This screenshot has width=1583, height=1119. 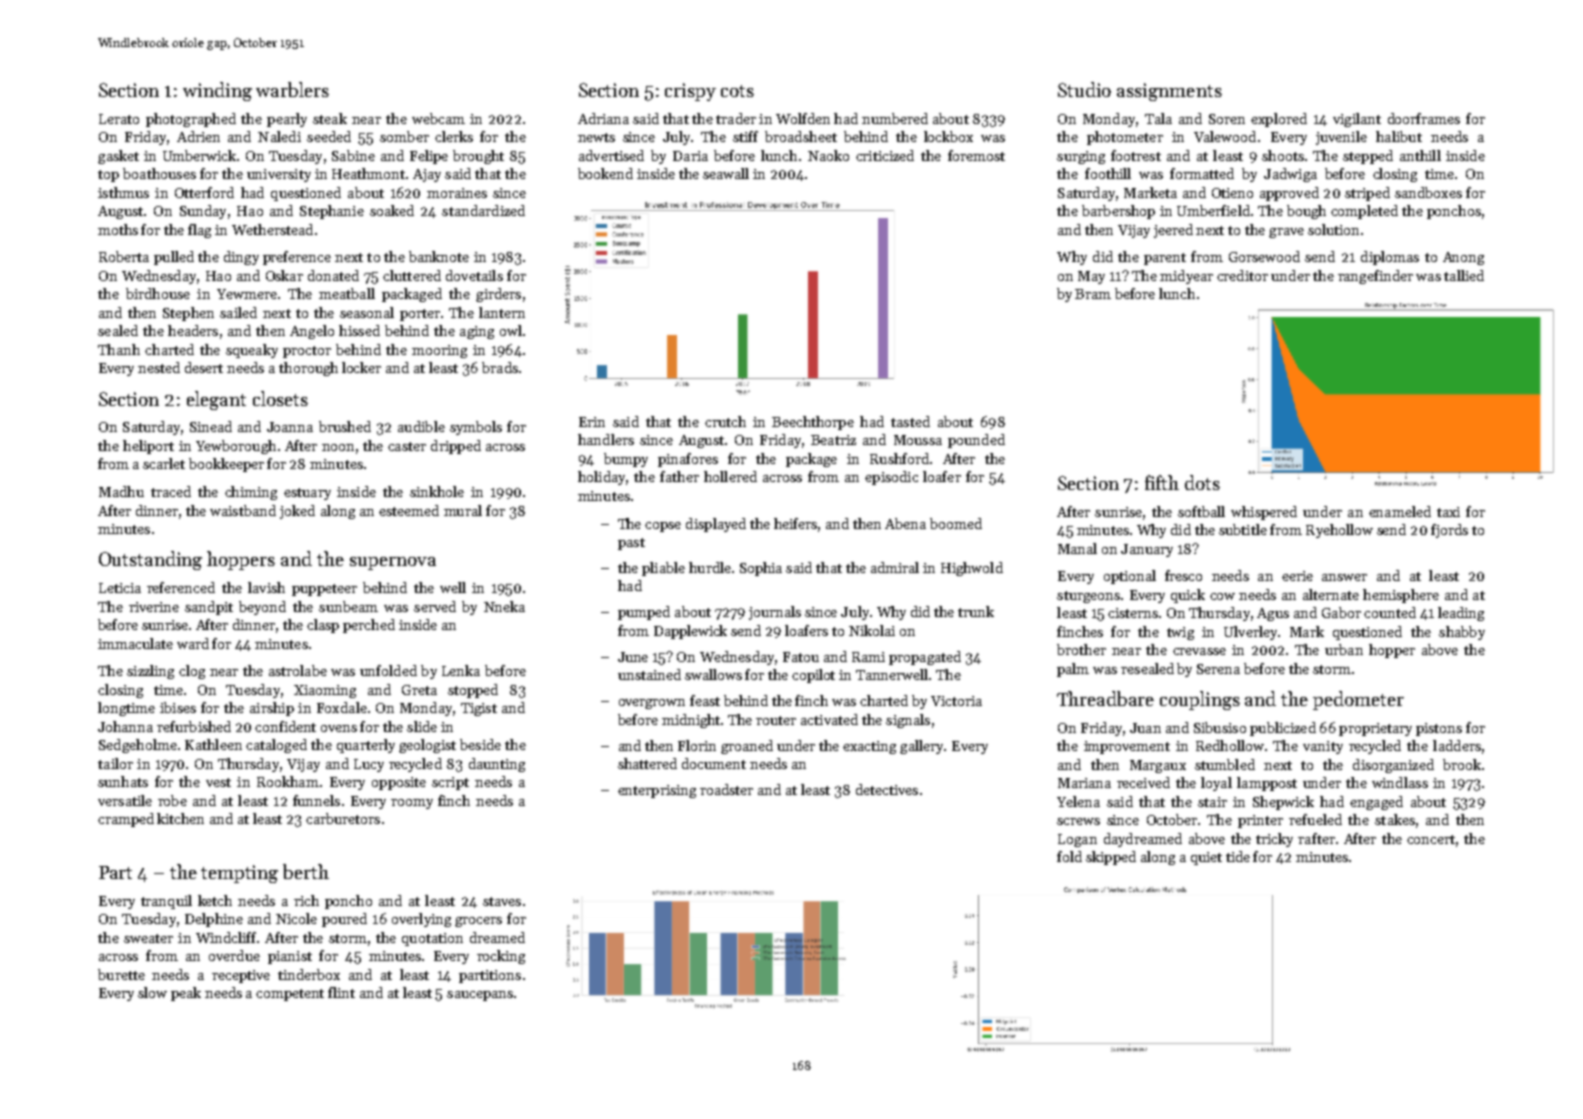 I want to click on shabby, so click(x=1462, y=633).
